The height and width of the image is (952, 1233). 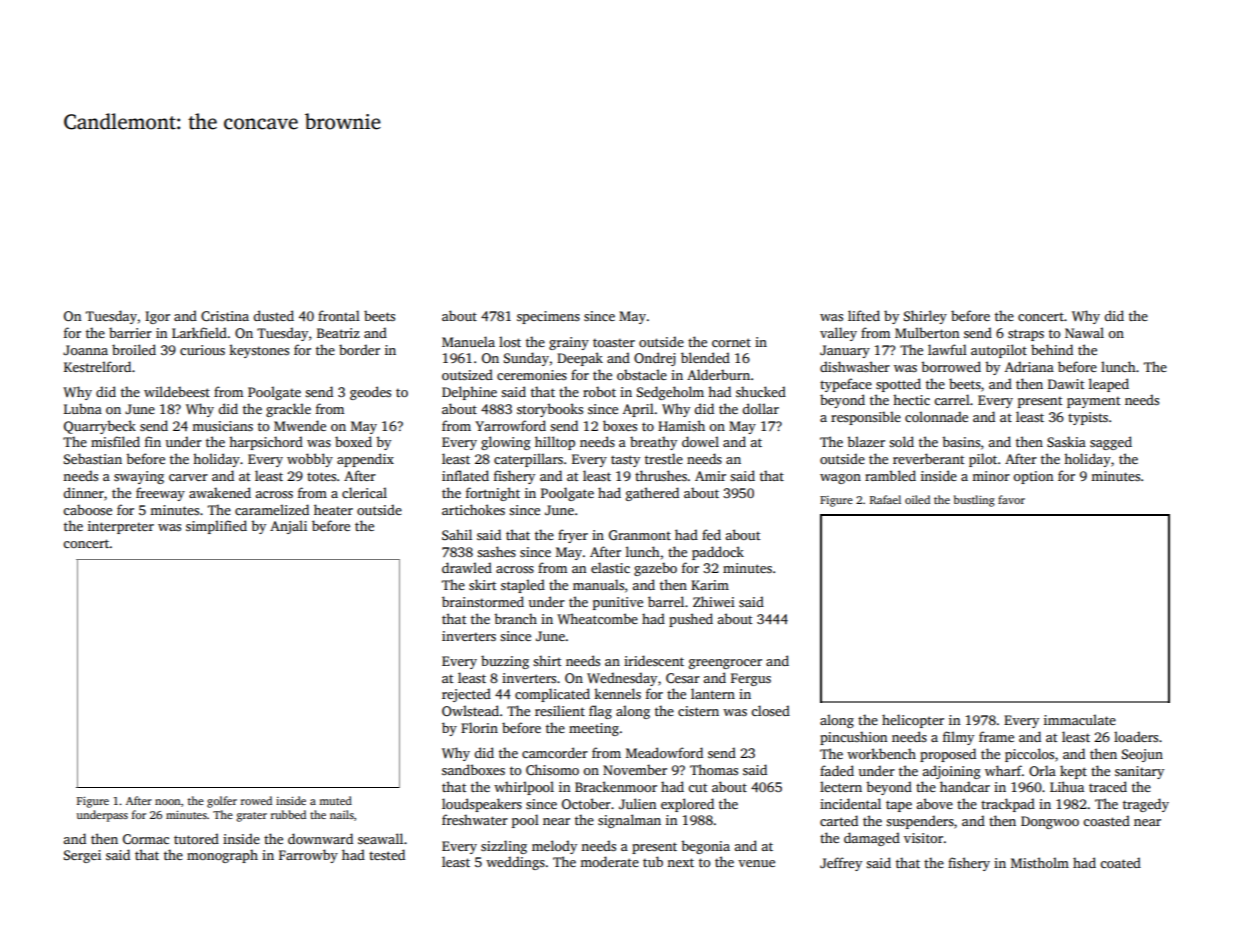 I want to click on carver, so click(x=188, y=477).
